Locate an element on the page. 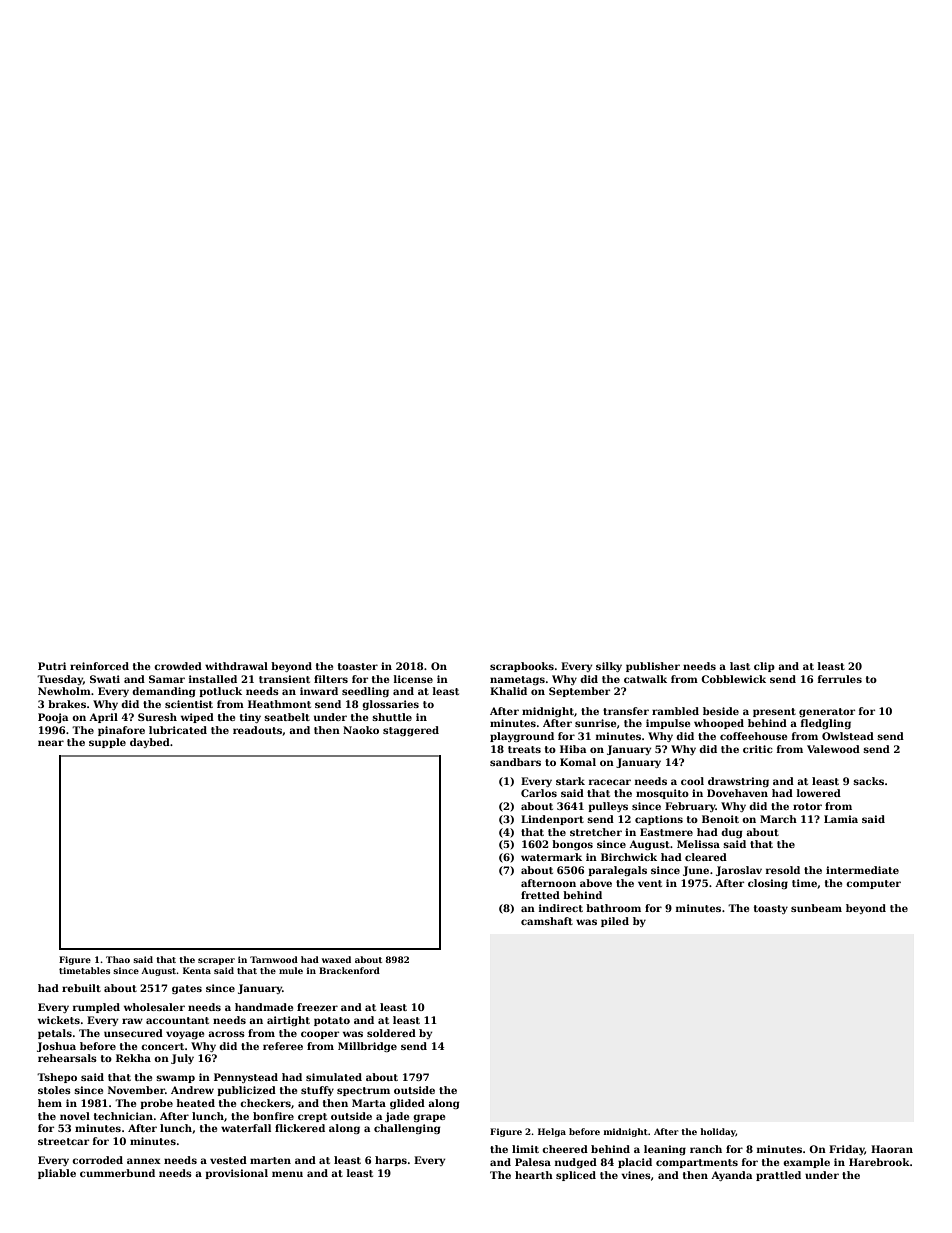  Harebrook is located at coordinates (879, 1162).
